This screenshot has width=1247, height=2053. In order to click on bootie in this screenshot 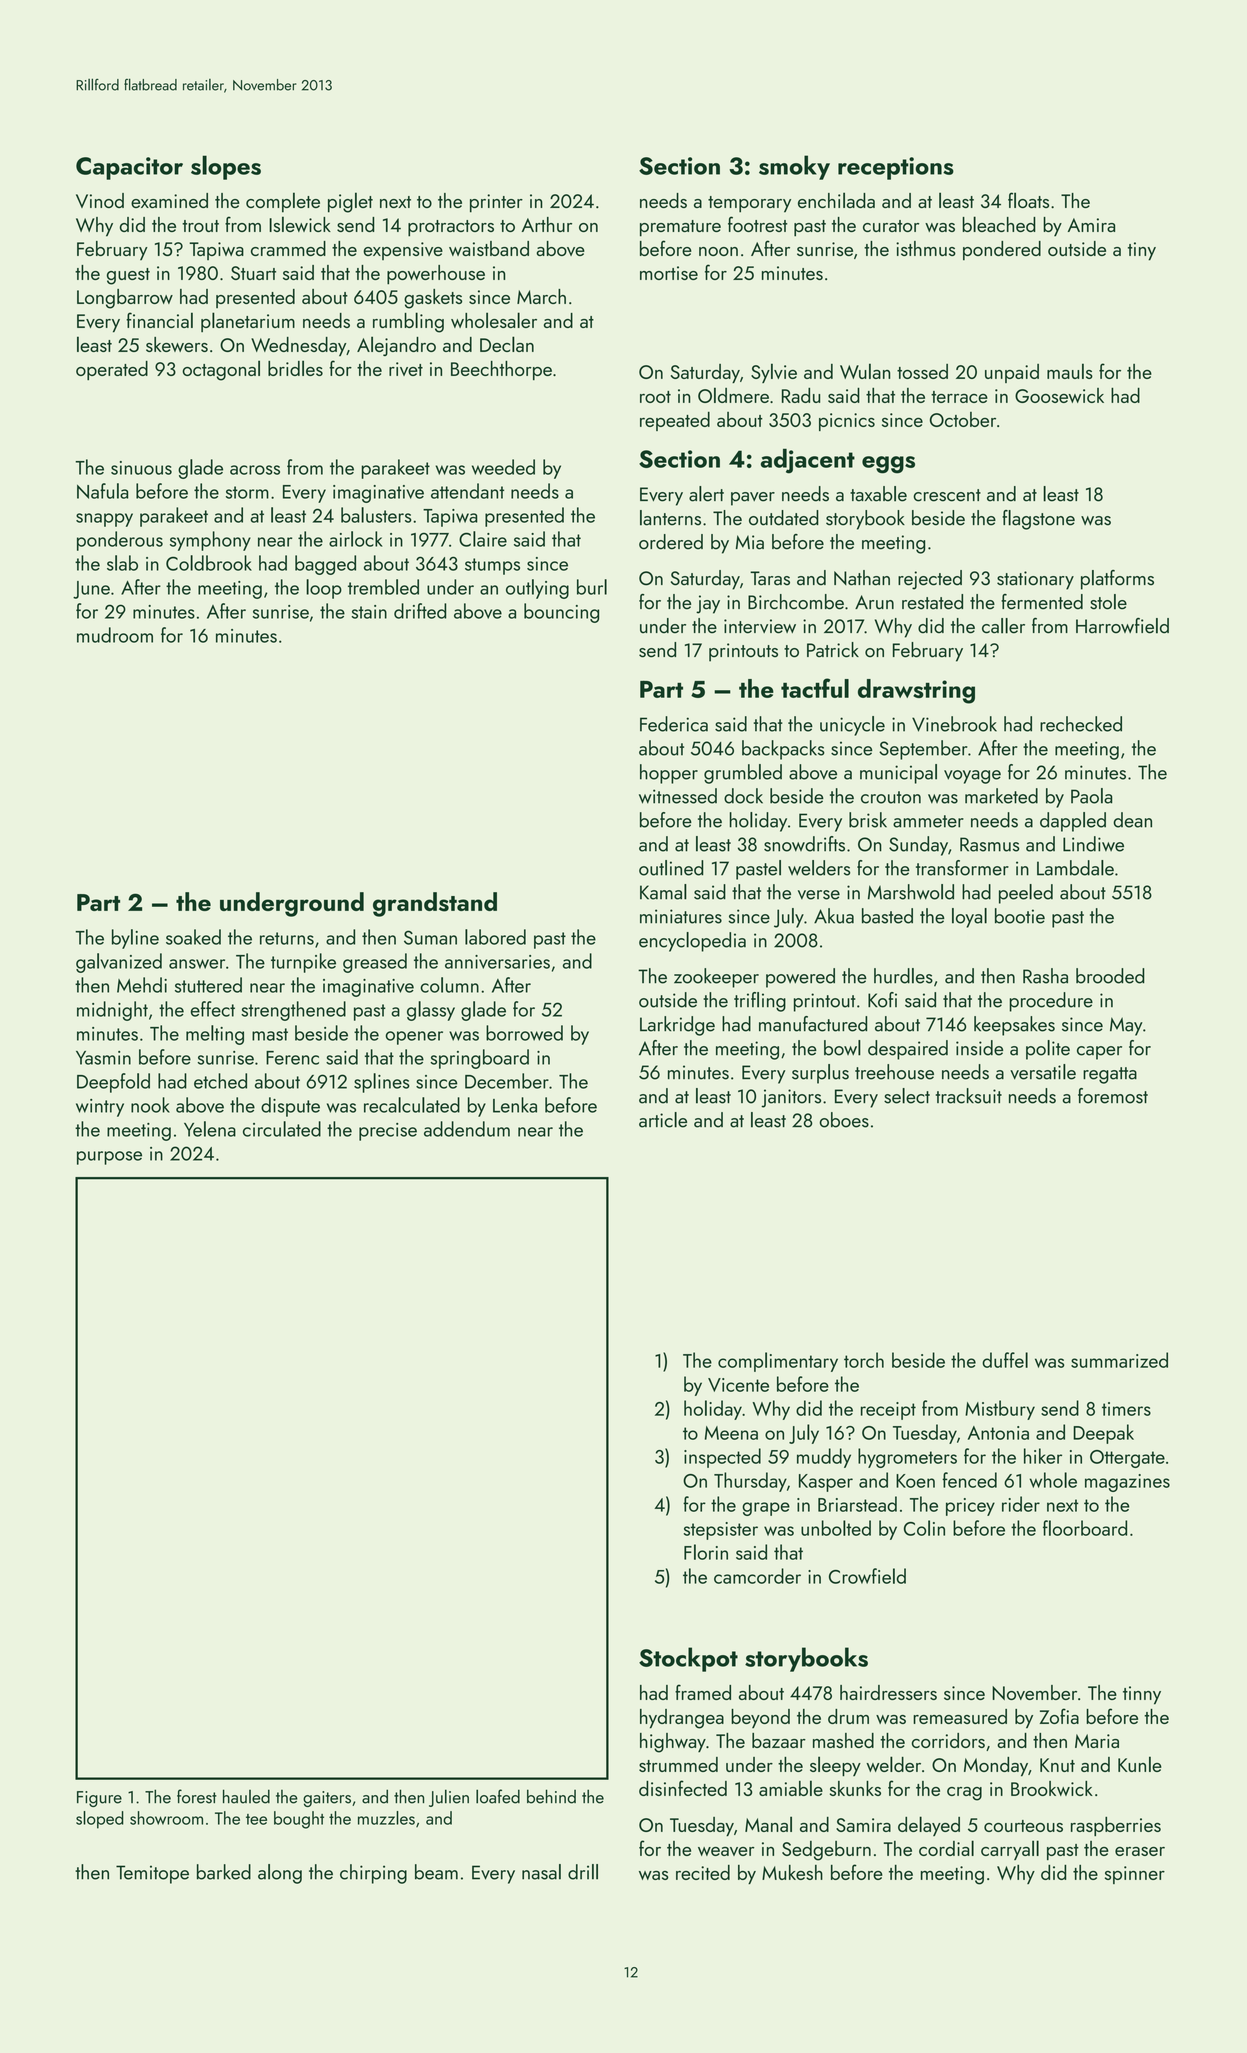, I will do `click(1020, 916)`.
